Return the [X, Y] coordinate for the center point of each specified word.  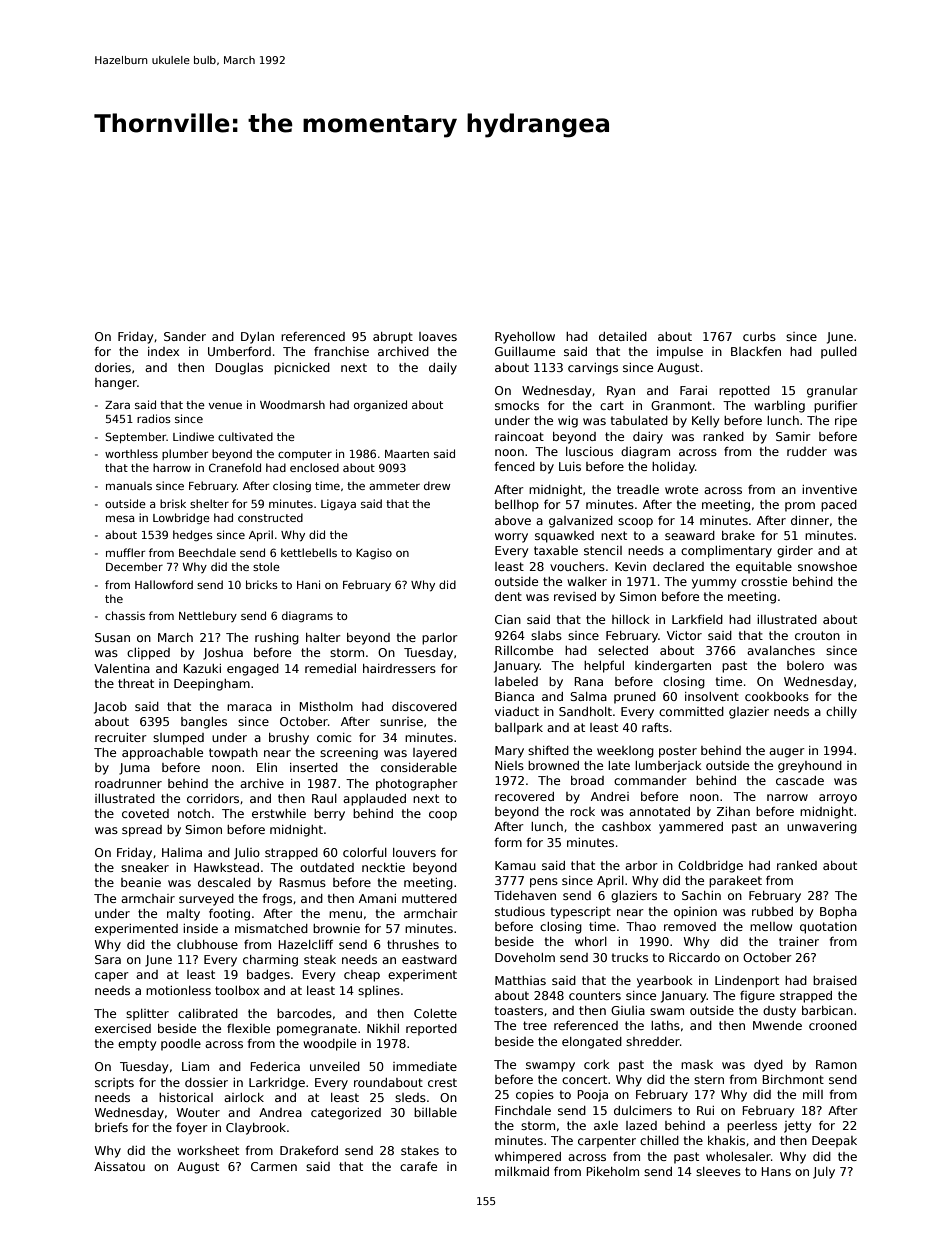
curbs [759, 336]
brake [738, 535]
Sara [108, 959]
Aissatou [119, 1166]
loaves [438, 336]
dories [113, 367]
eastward [429, 959]
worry [511, 538]
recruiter [121, 737]
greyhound [810, 767]
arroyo [838, 799]
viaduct [517, 711]
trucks [630, 957]
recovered [524, 796]
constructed [270, 517]
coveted [145, 813]
